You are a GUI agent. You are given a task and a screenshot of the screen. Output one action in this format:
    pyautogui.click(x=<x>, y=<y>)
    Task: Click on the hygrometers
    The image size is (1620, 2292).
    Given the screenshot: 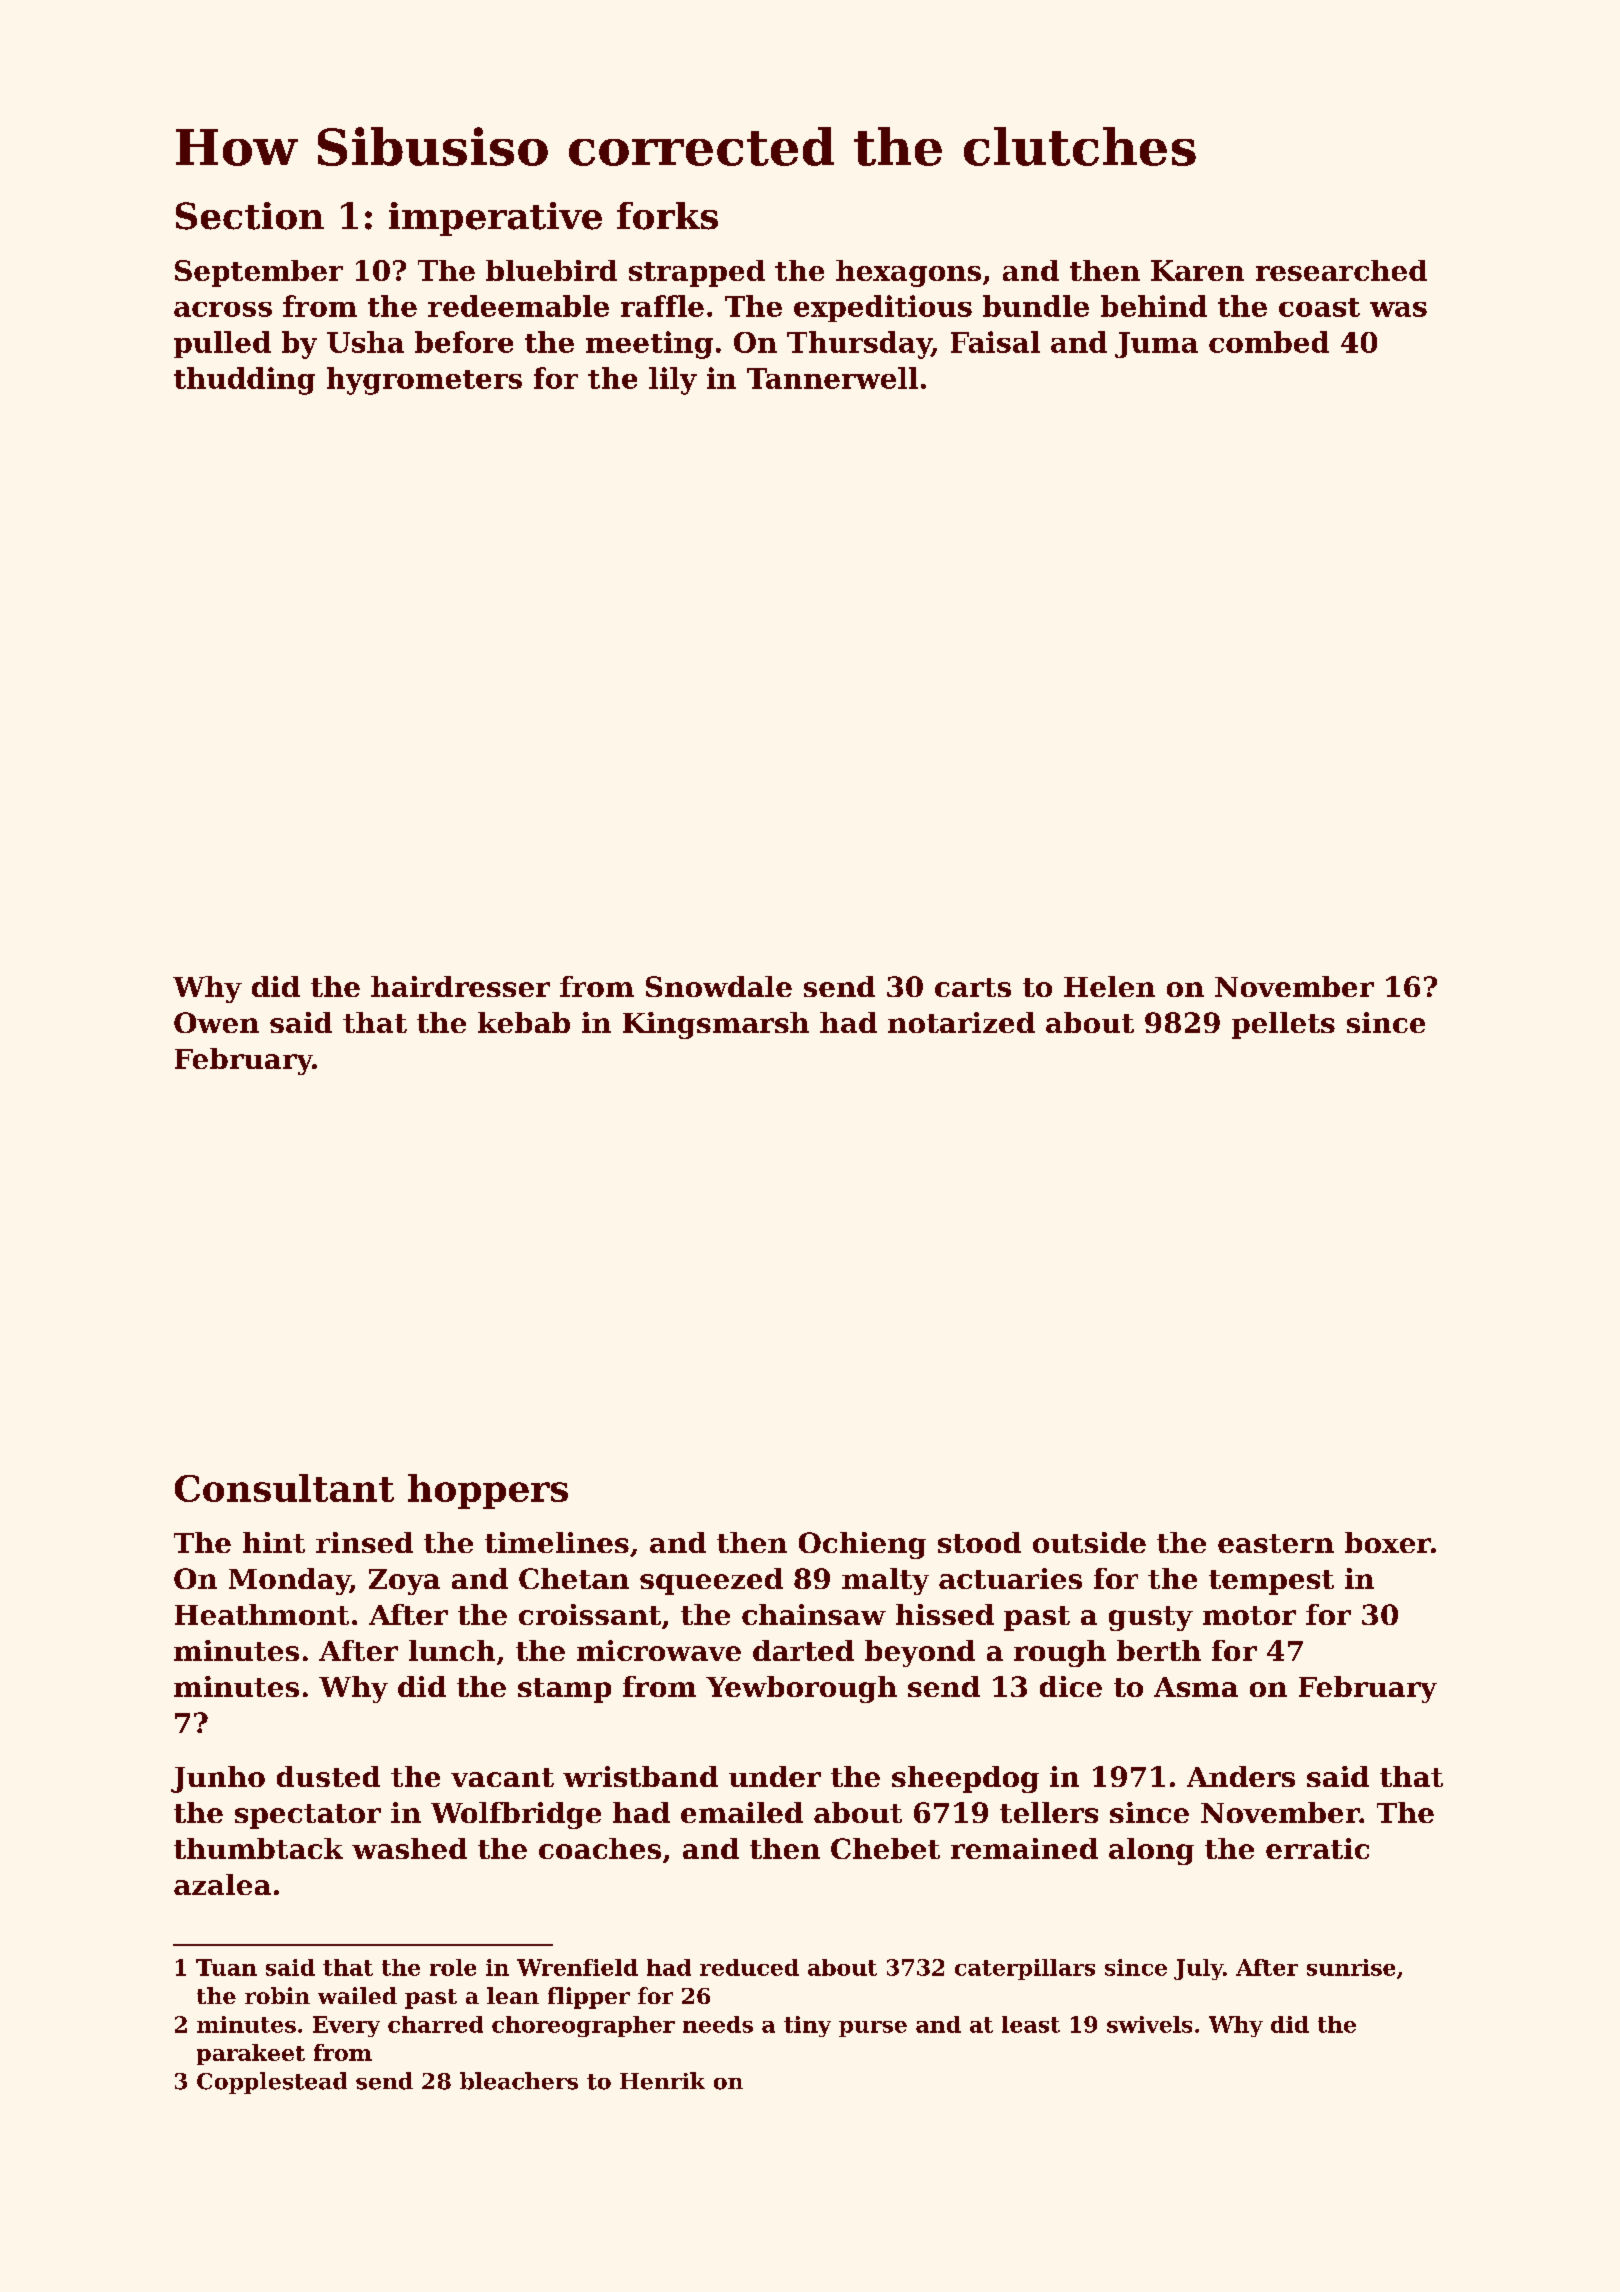 What is the action you would take?
    pyautogui.click(x=424, y=381)
